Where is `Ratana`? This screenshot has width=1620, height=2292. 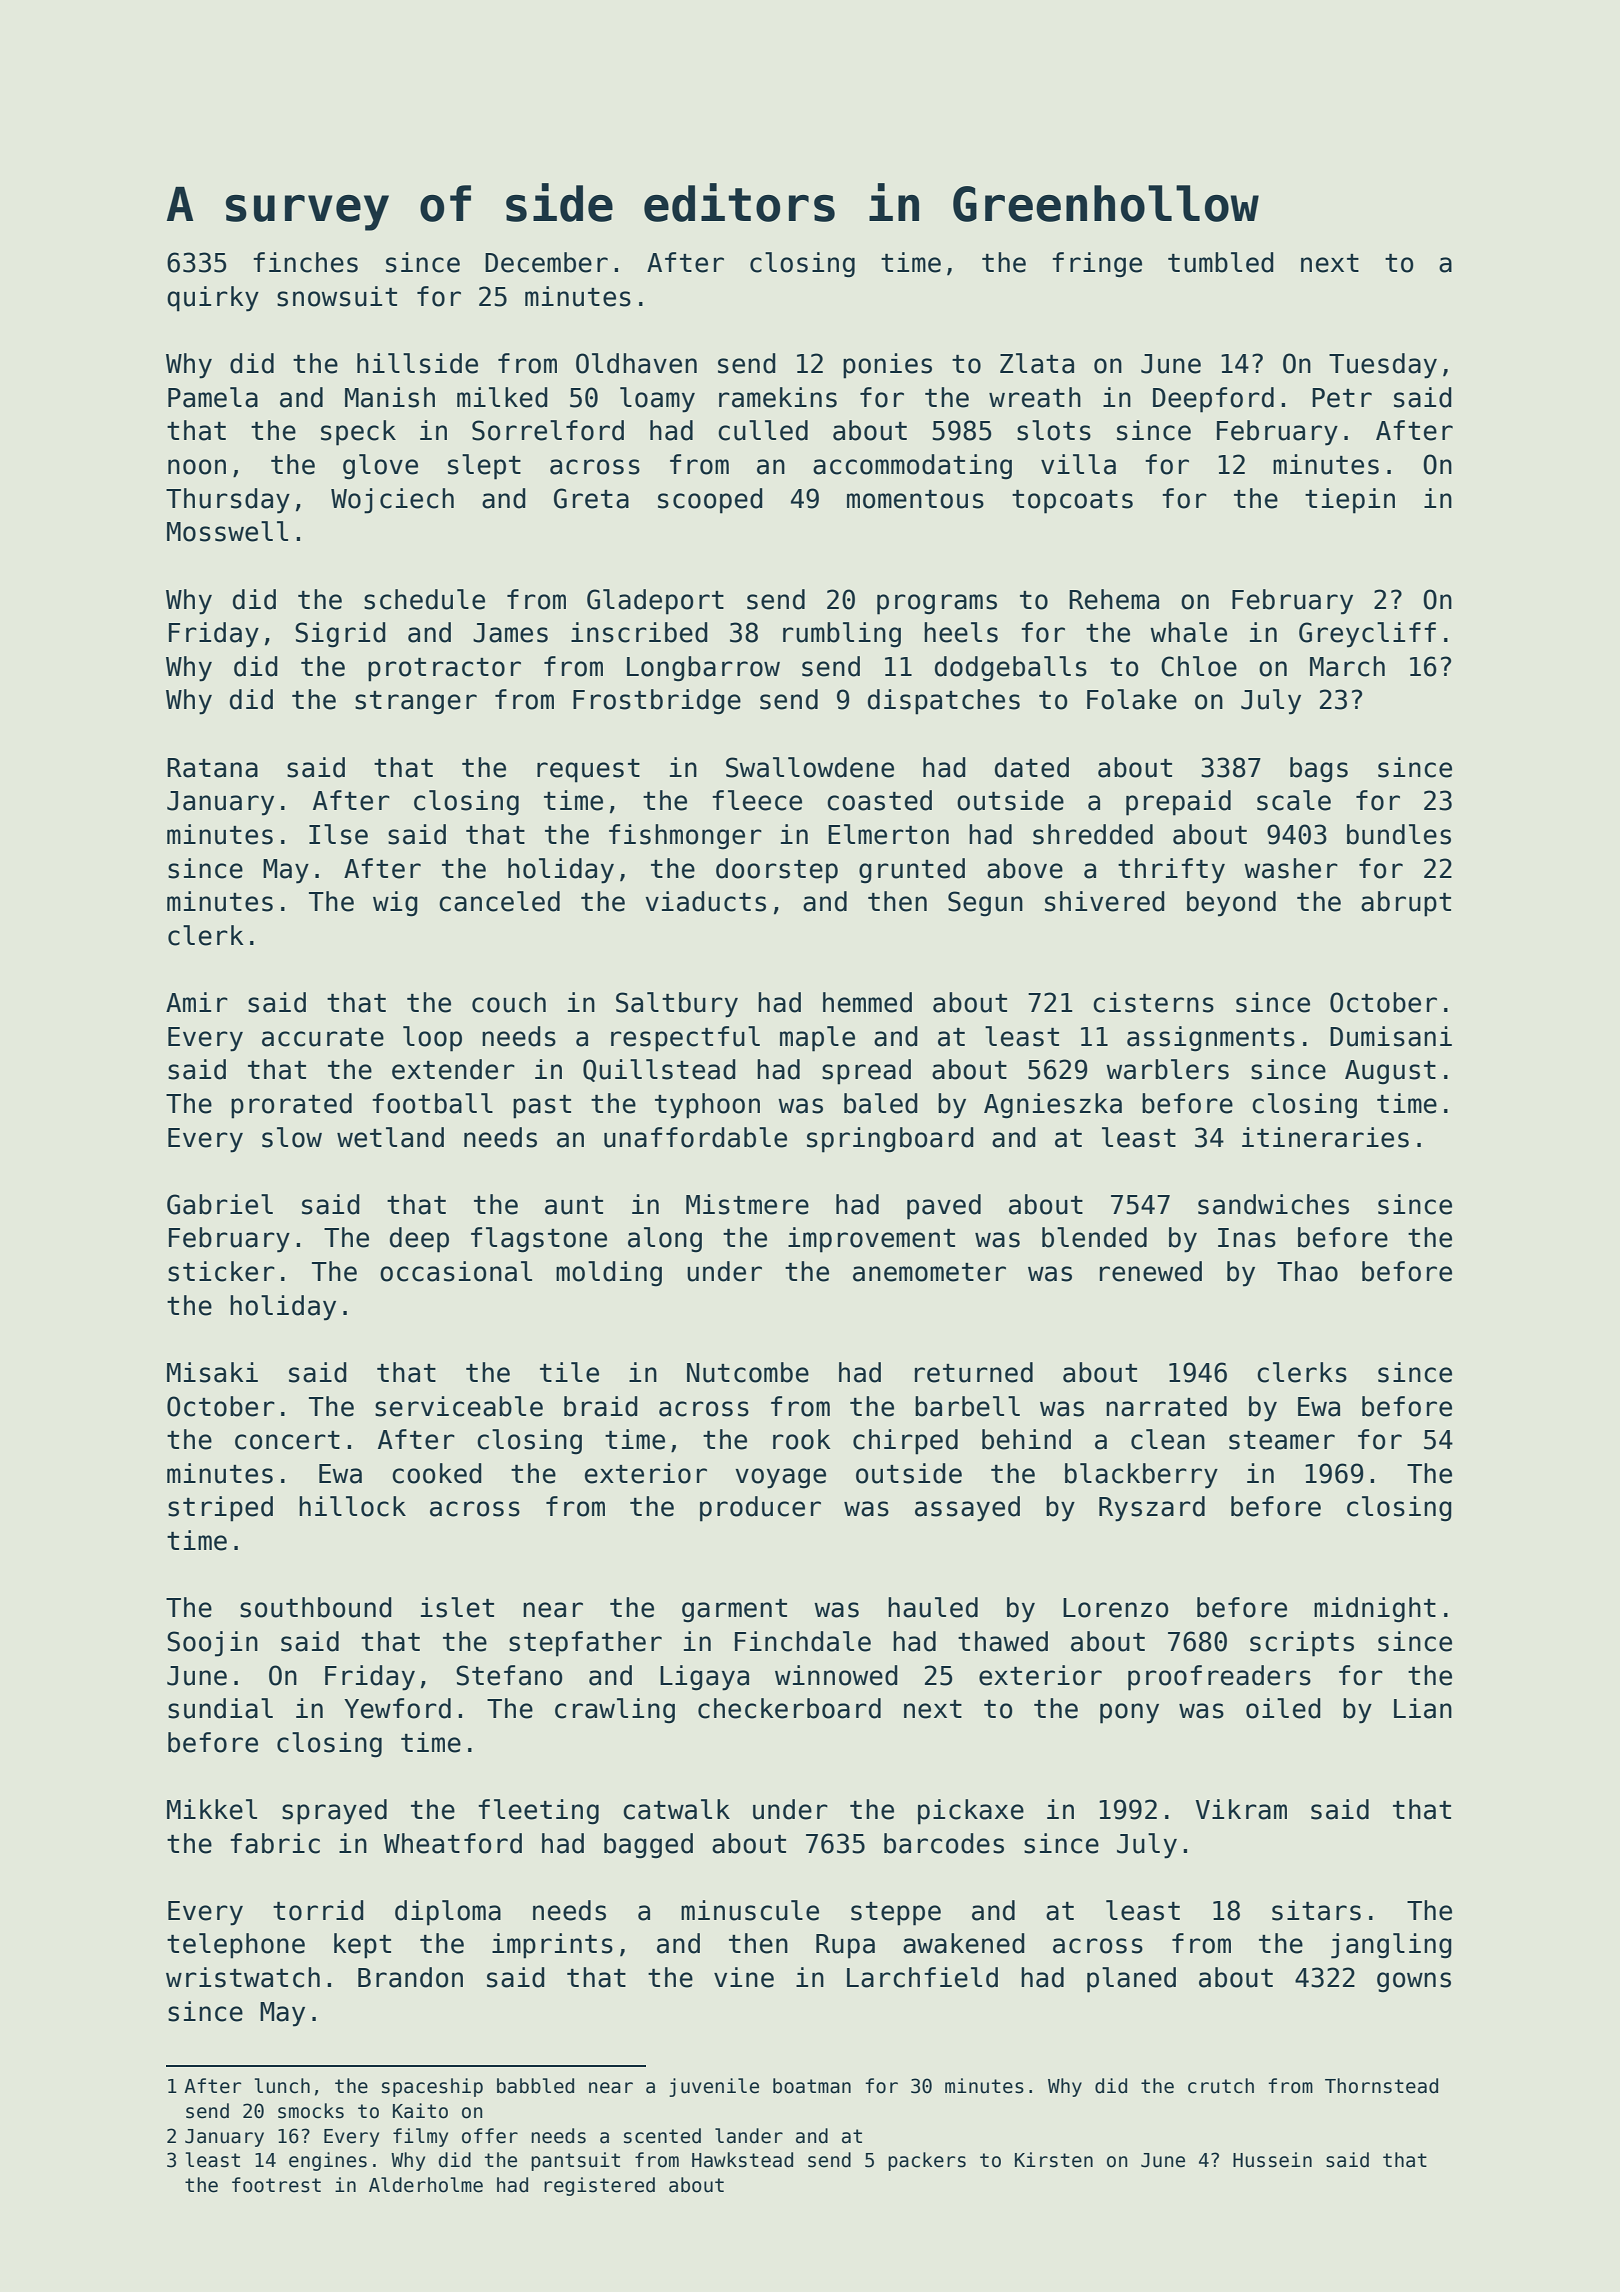
Ratana is located at coordinates (212, 768).
